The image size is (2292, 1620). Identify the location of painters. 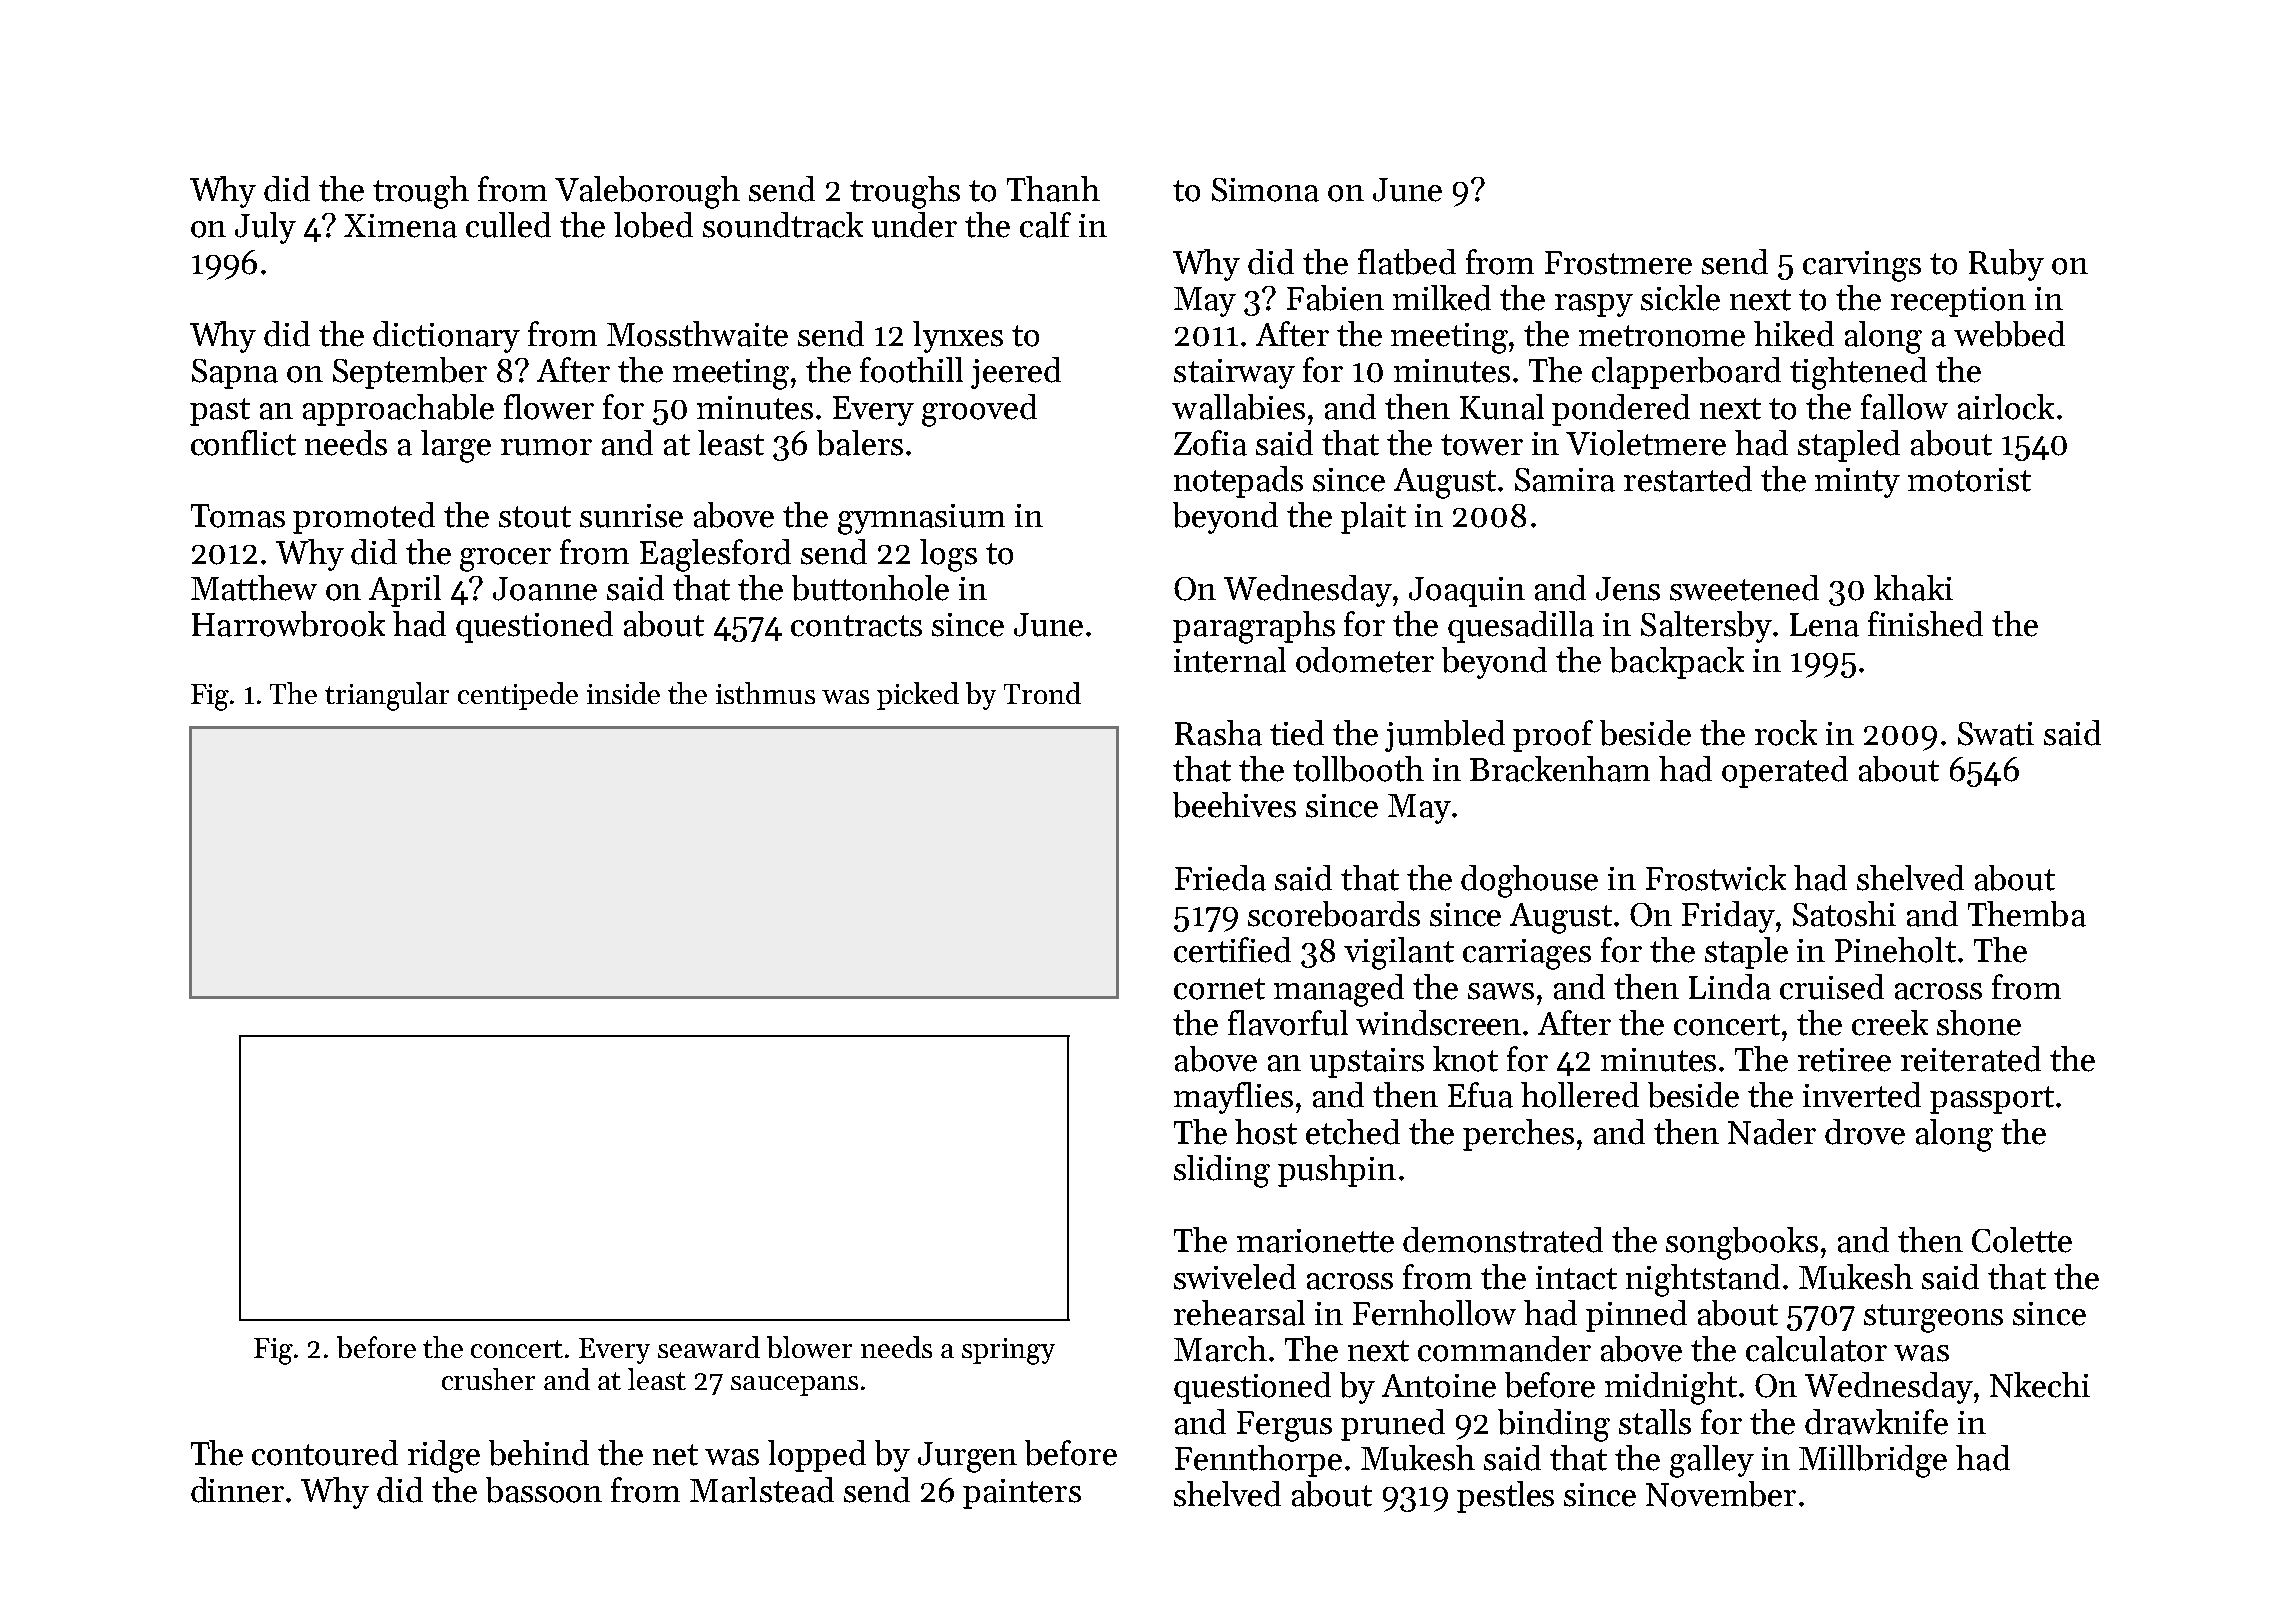
(1022, 1494).
